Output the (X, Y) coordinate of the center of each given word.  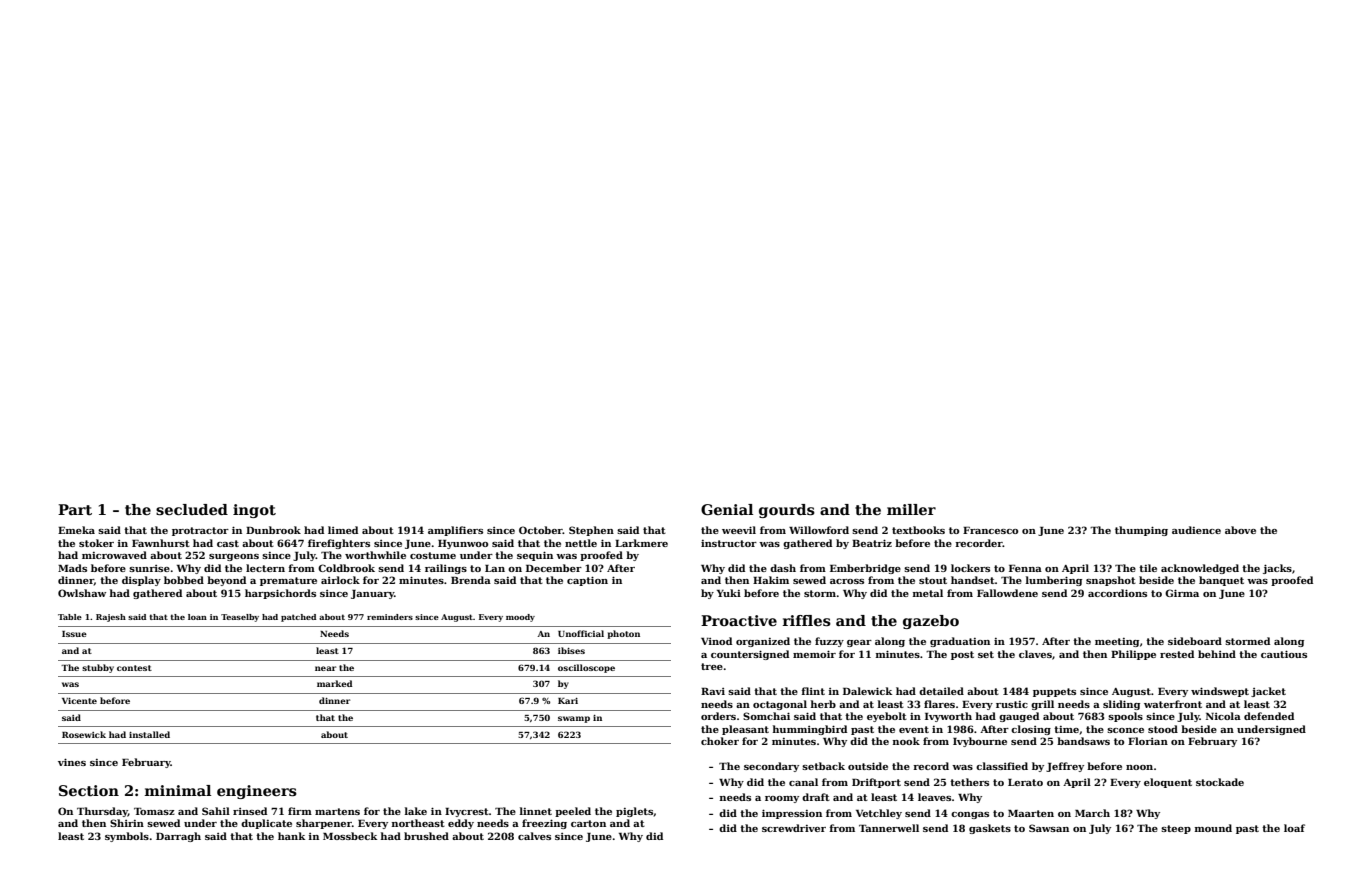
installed (149, 734)
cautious (1284, 654)
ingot (254, 511)
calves (534, 836)
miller (911, 509)
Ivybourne (980, 742)
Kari (568, 701)
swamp (574, 719)
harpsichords (280, 594)
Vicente (79, 701)
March (1092, 813)
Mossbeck (350, 836)
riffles (807, 620)
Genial (727, 509)
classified (1002, 766)
